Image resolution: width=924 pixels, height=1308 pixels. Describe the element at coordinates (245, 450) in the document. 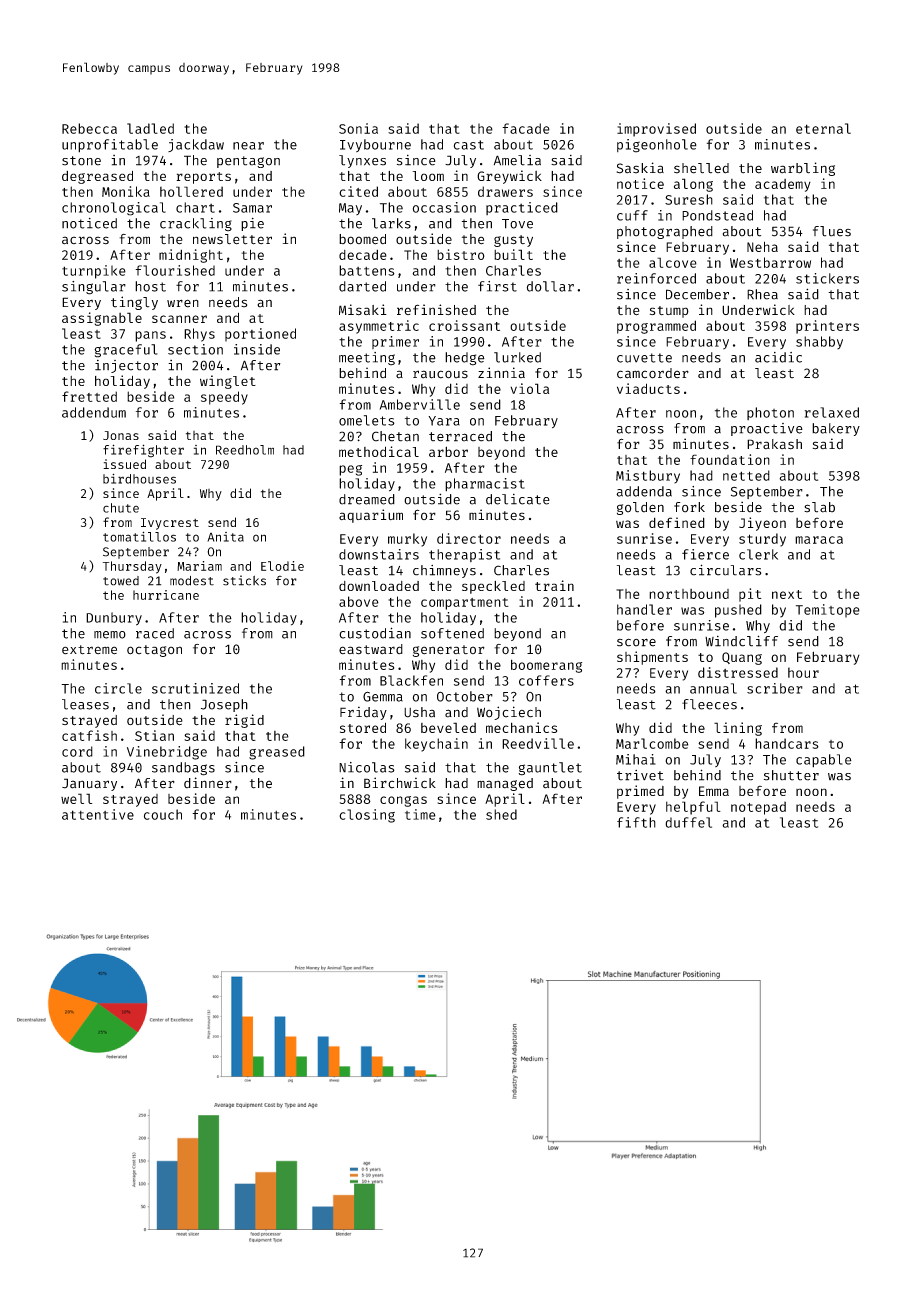

I see `Reedholm` at that location.
